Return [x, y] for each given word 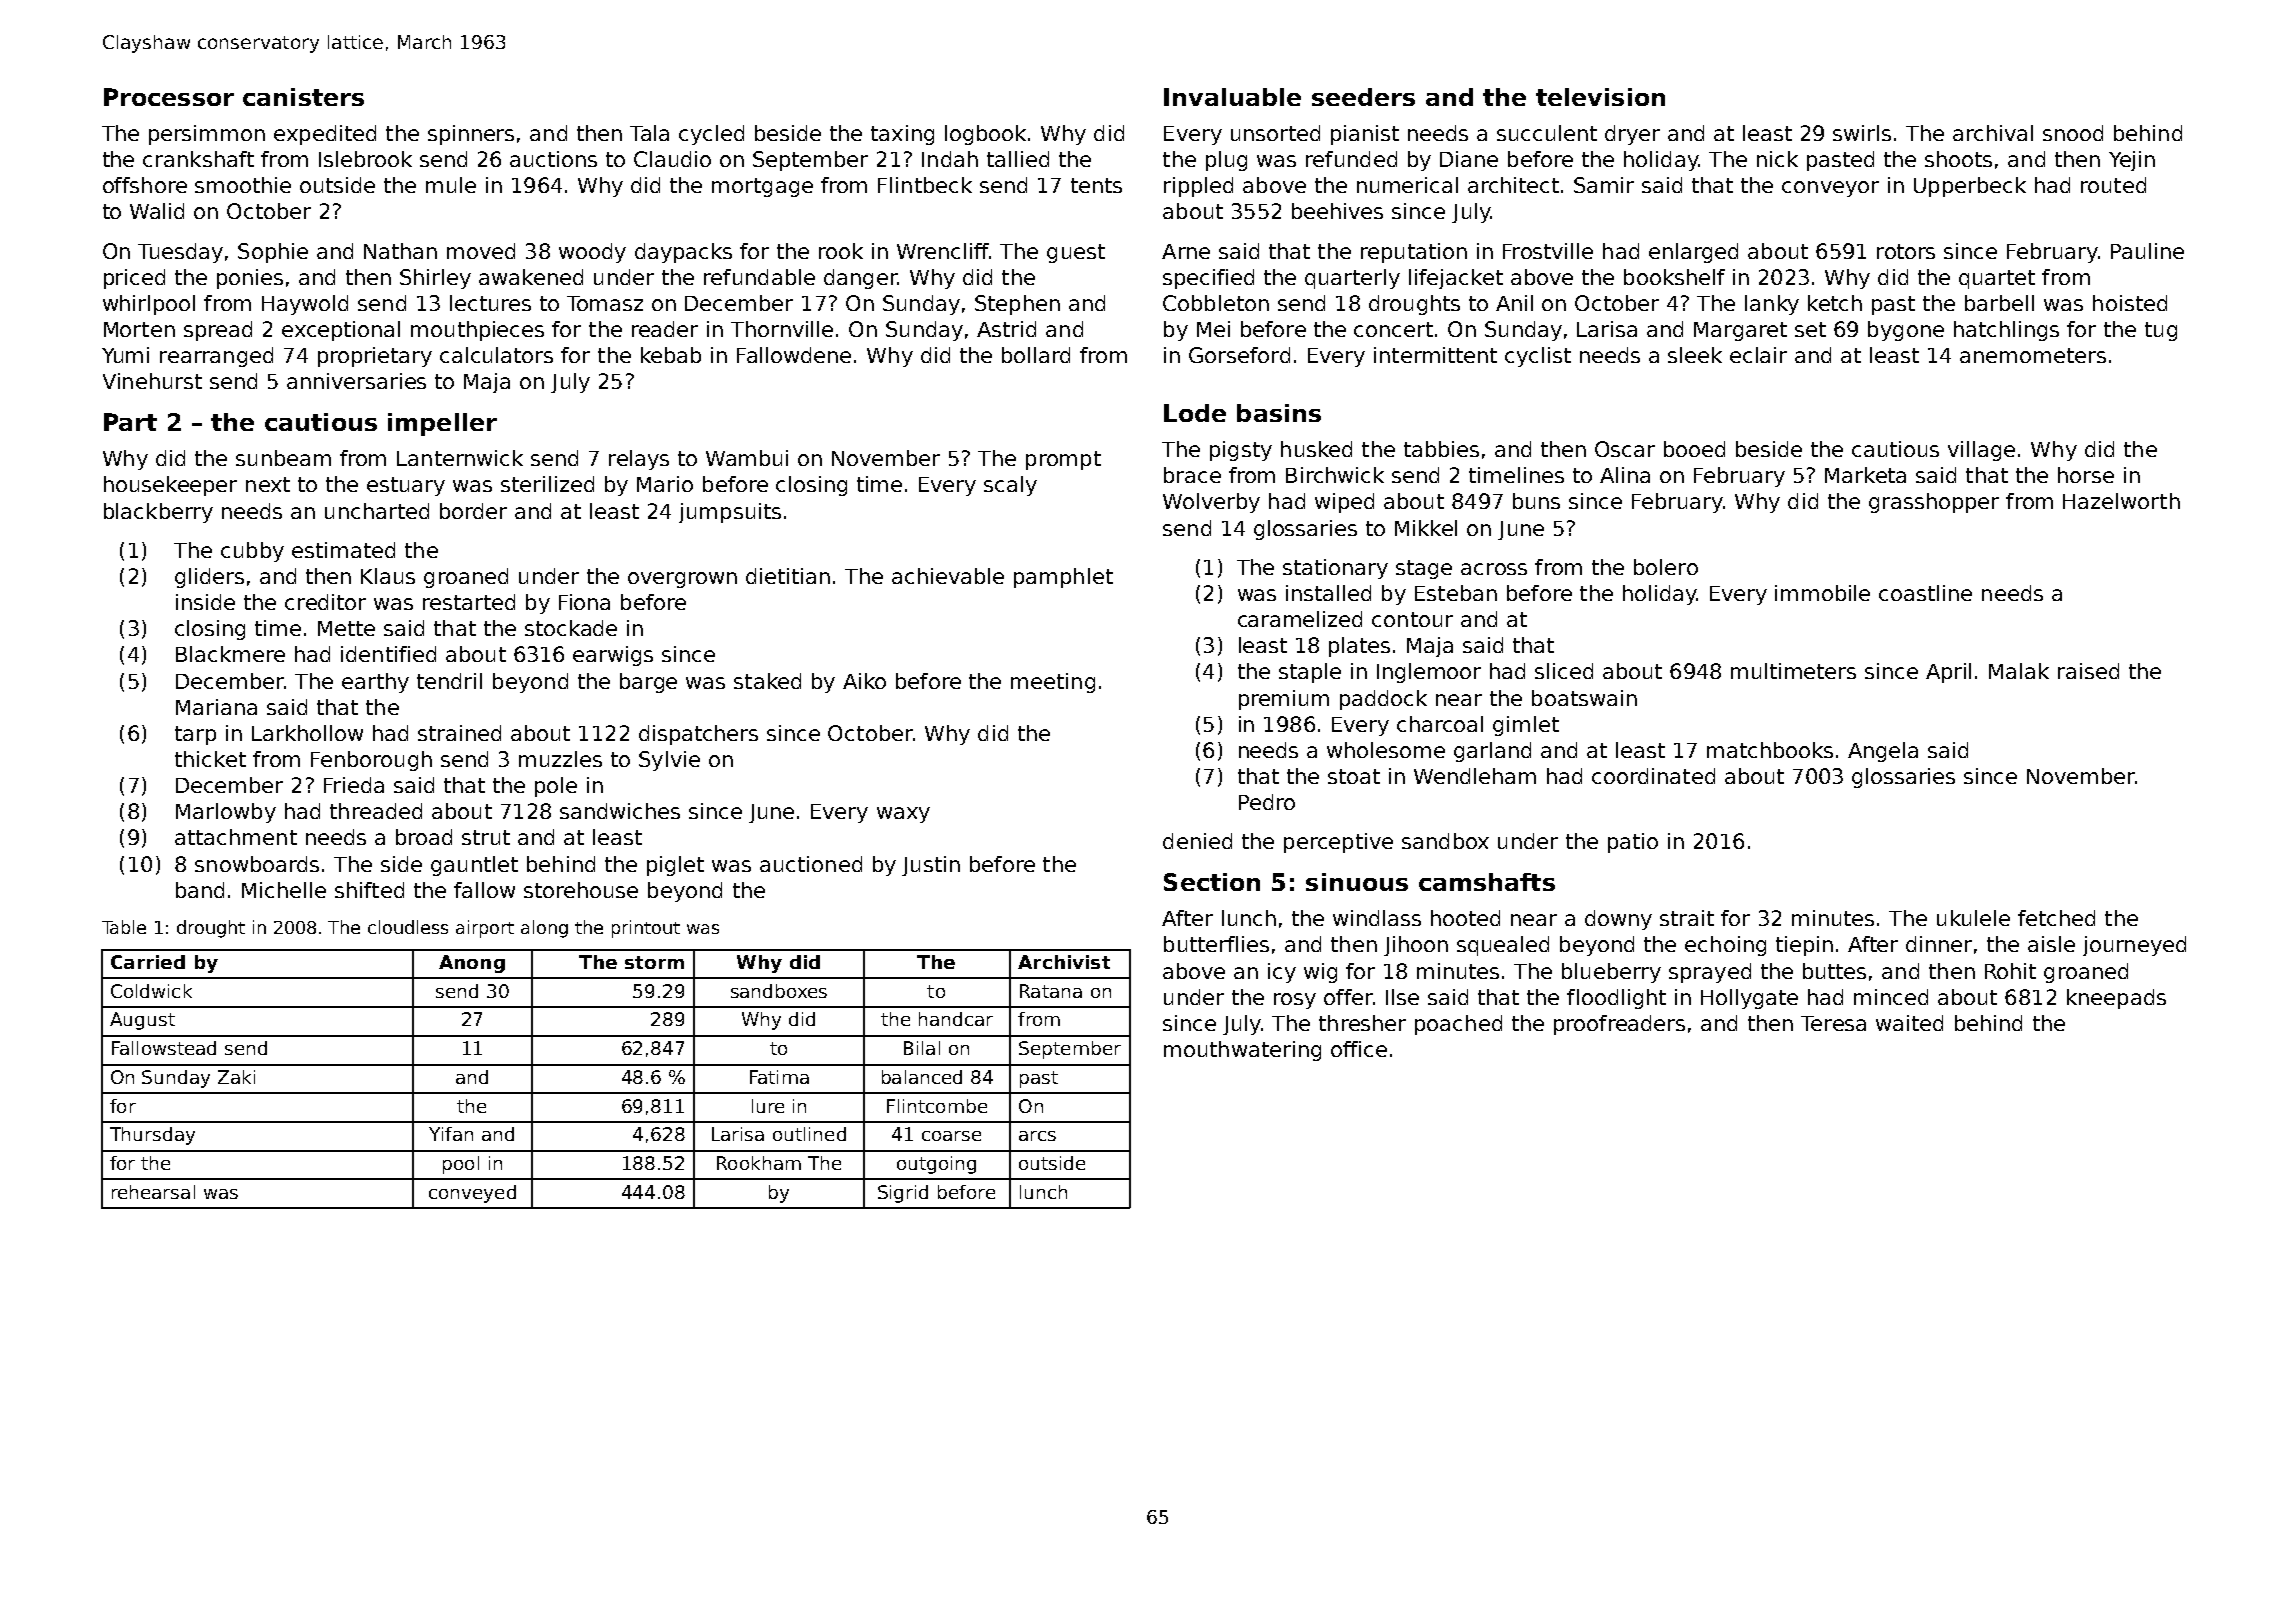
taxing [902, 135]
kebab [671, 355]
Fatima [779, 1077]
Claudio [672, 159]
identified [388, 654]
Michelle [284, 890]
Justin [931, 866]
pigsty [1241, 451]
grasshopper [1934, 503]
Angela [1883, 752]
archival [1993, 133]
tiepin [1804, 946]
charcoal [1440, 724]
